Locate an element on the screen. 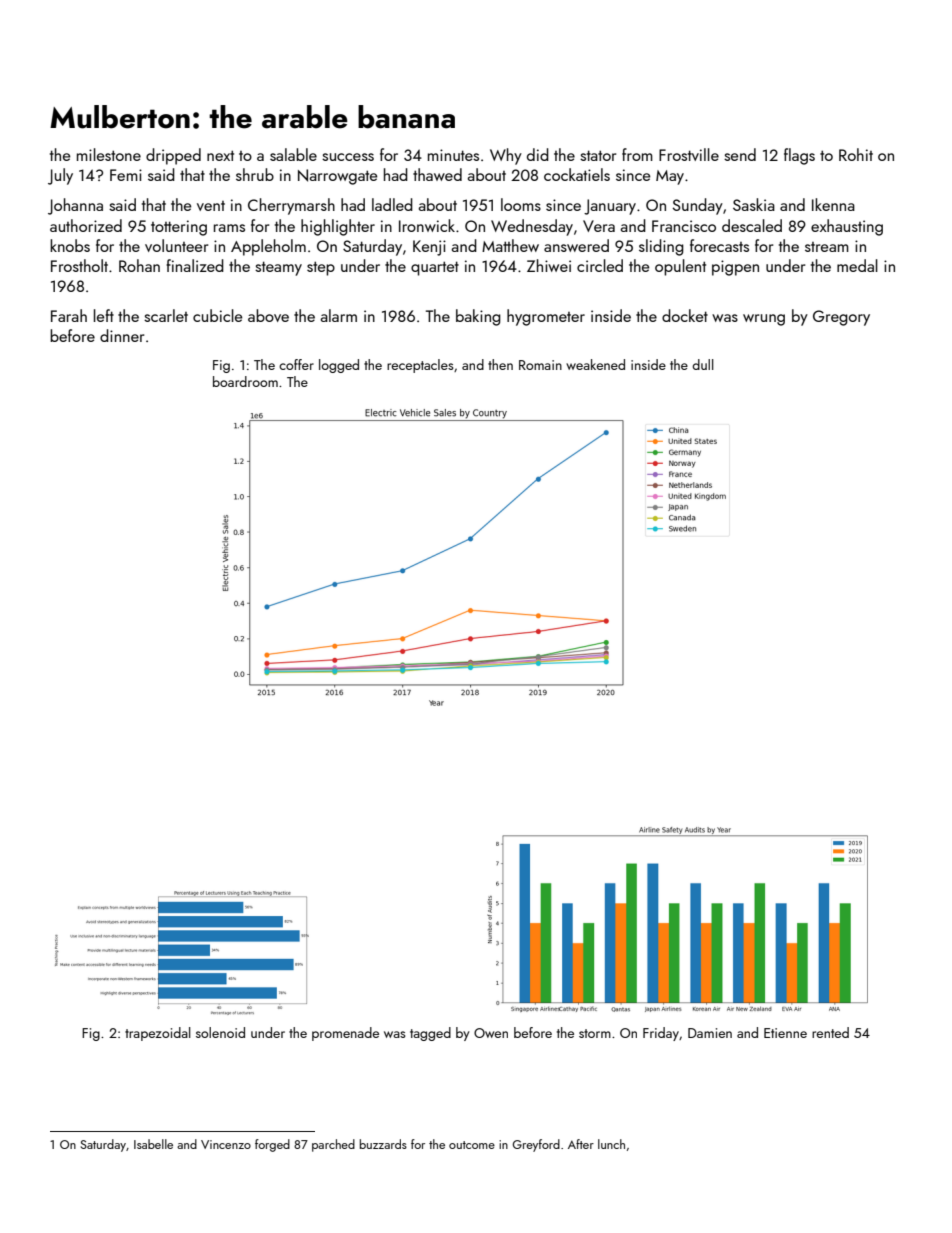 The height and width of the screenshot is (1233, 952). trapezoidal is located at coordinates (158, 1034).
